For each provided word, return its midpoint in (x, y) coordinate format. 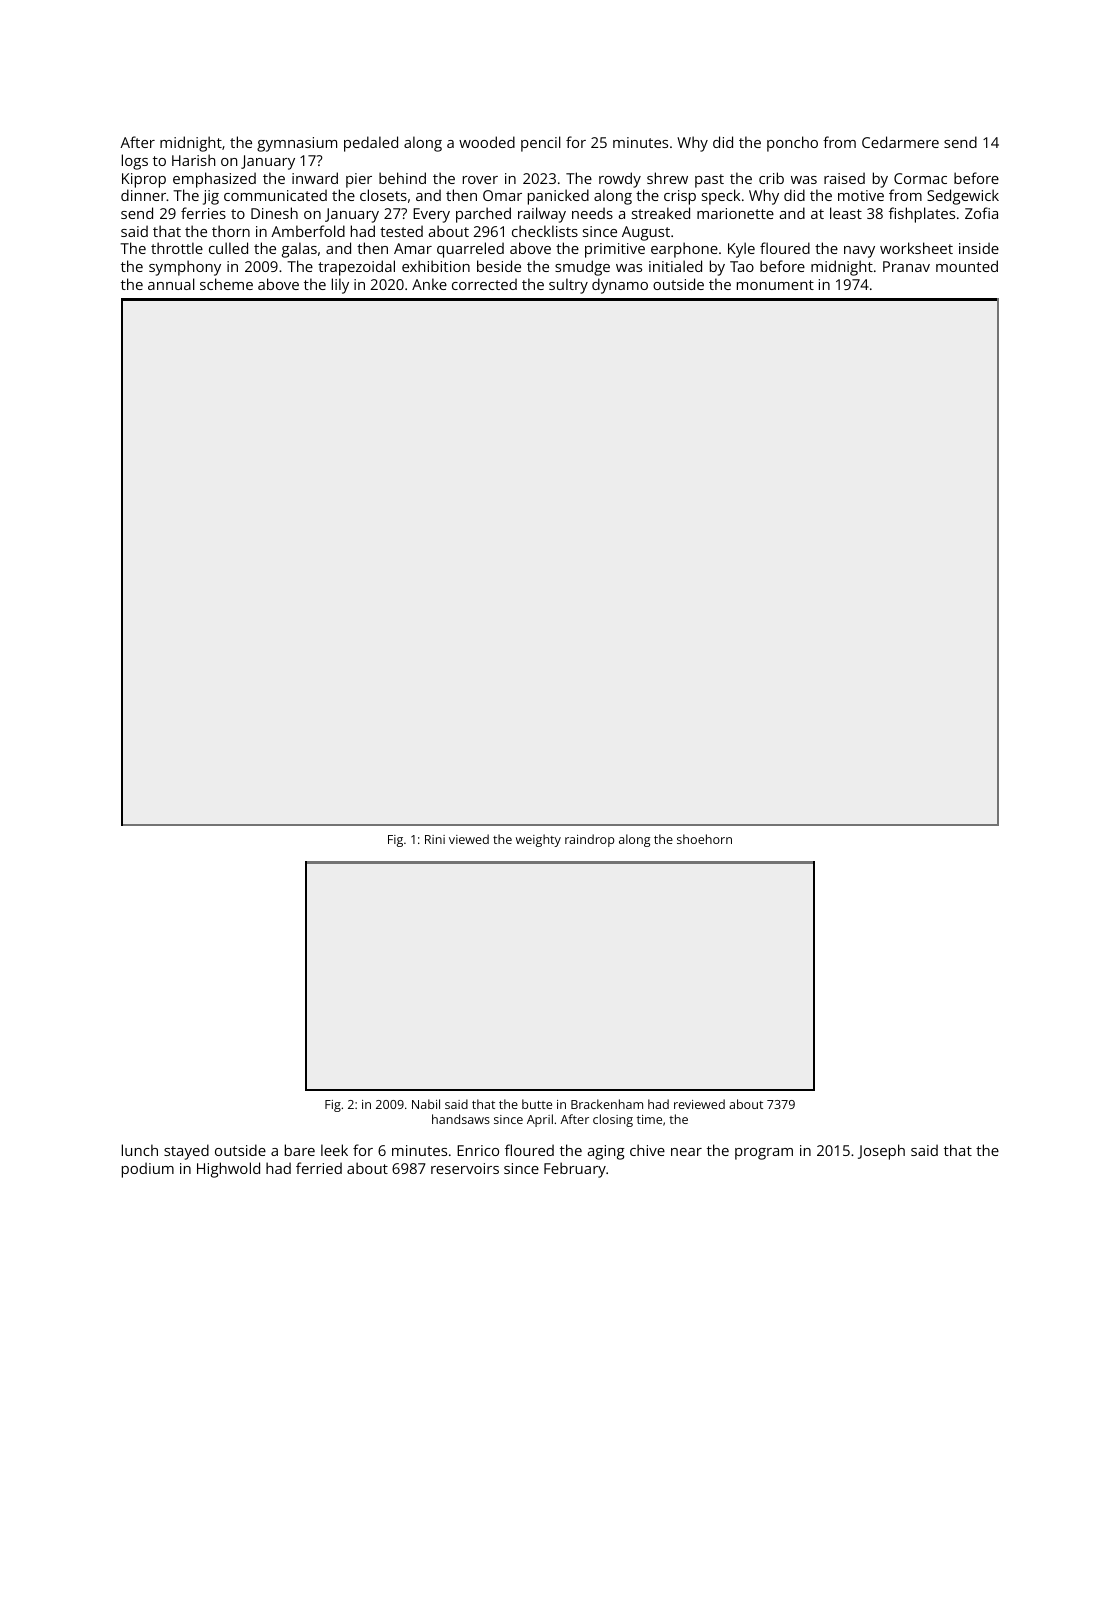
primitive (615, 250)
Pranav (906, 266)
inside (979, 248)
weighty (538, 840)
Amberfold (308, 231)
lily (340, 286)
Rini (435, 839)
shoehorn (704, 839)
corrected (484, 284)
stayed (186, 1152)
